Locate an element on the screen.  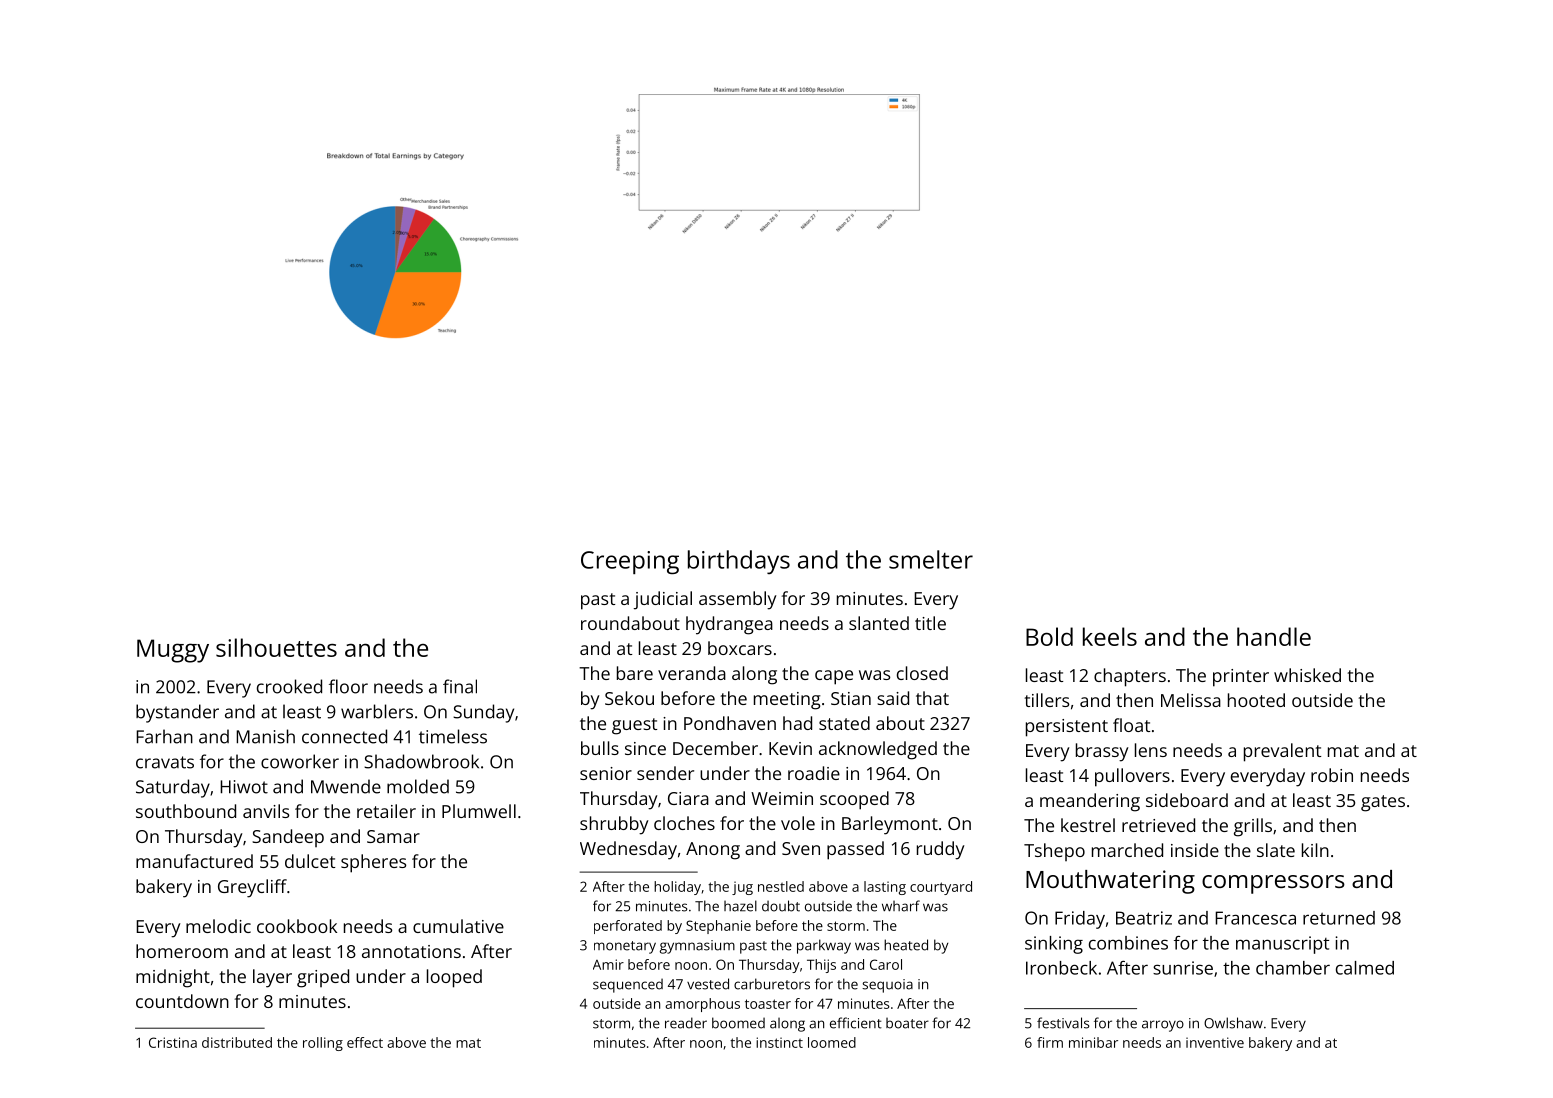
effect is located at coordinates (365, 1042).
